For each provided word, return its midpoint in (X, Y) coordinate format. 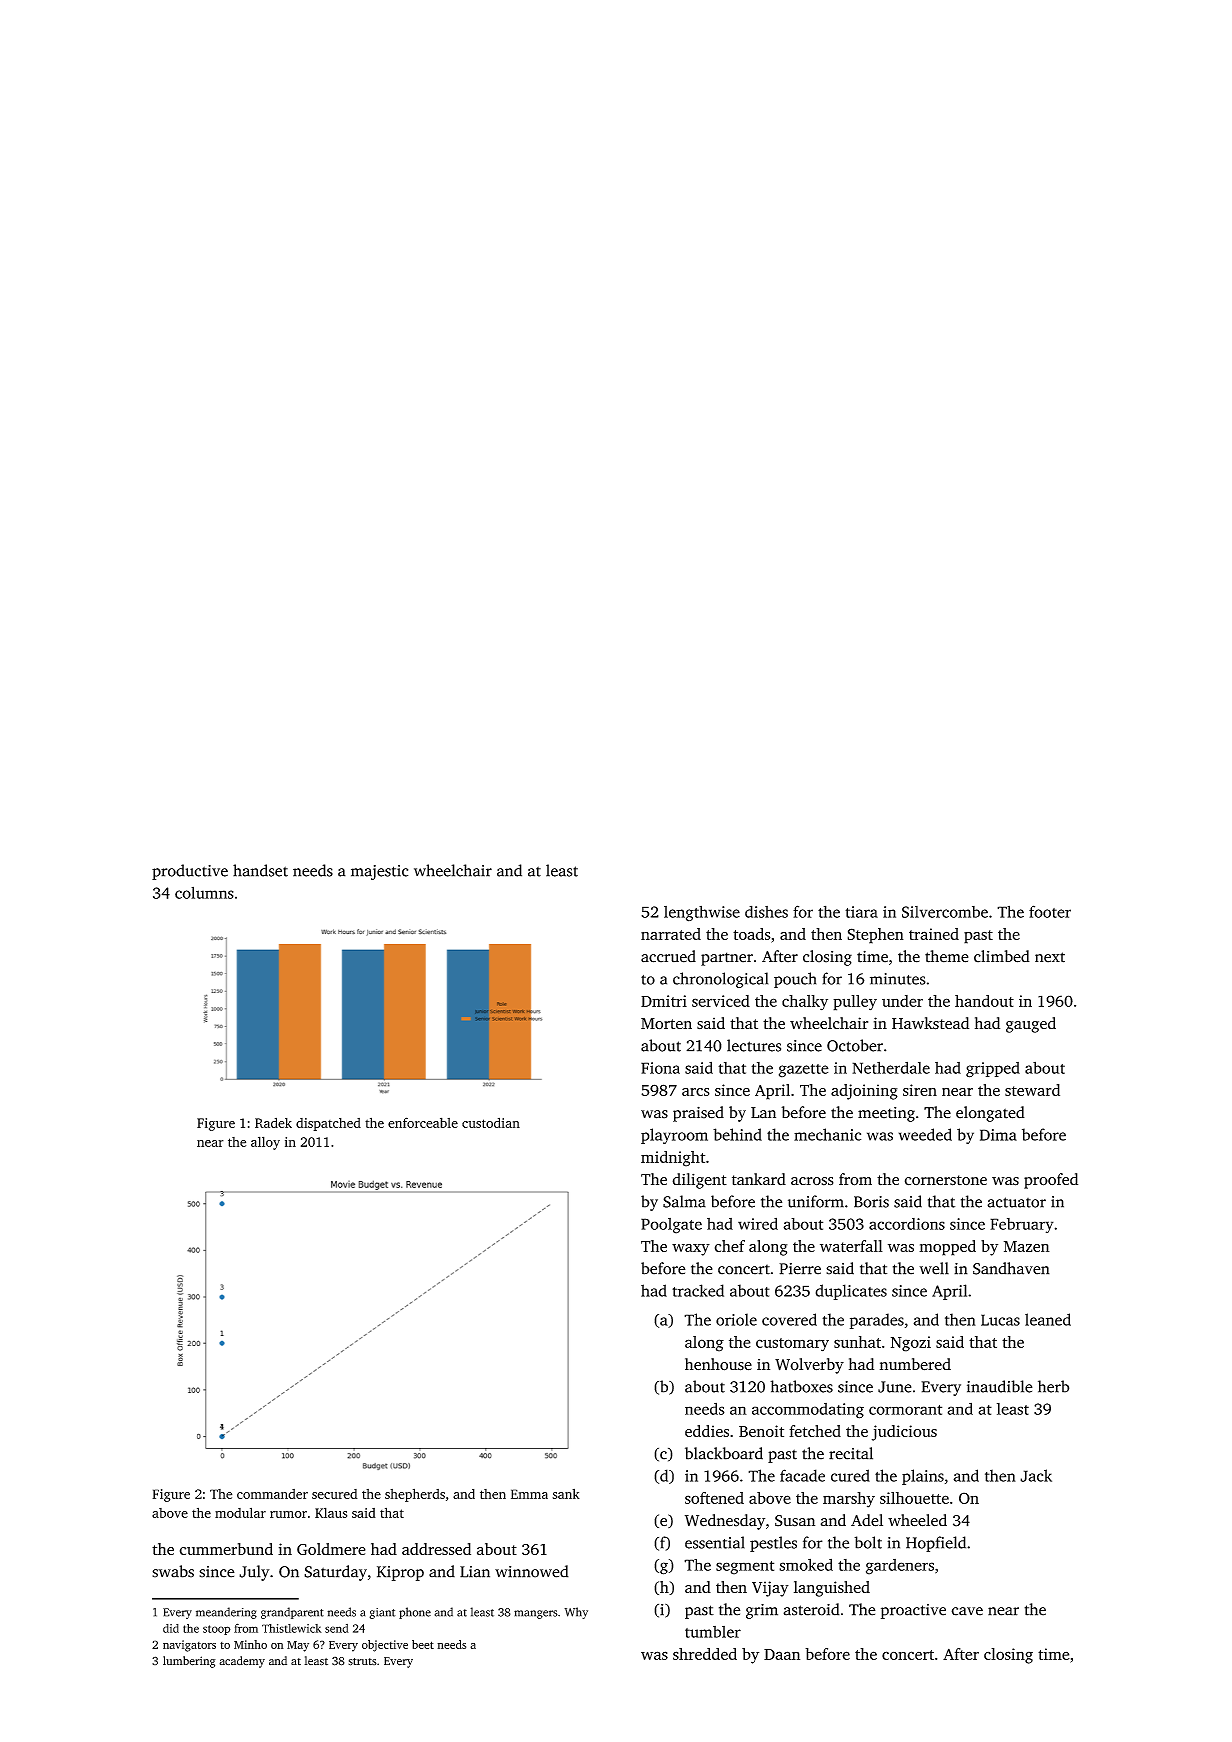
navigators (189, 1646)
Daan (782, 1654)
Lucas (1000, 1320)
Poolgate (671, 1226)
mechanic (827, 1134)
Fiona (660, 1068)
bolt (868, 1542)
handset (260, 870)
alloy (265, 1143)
